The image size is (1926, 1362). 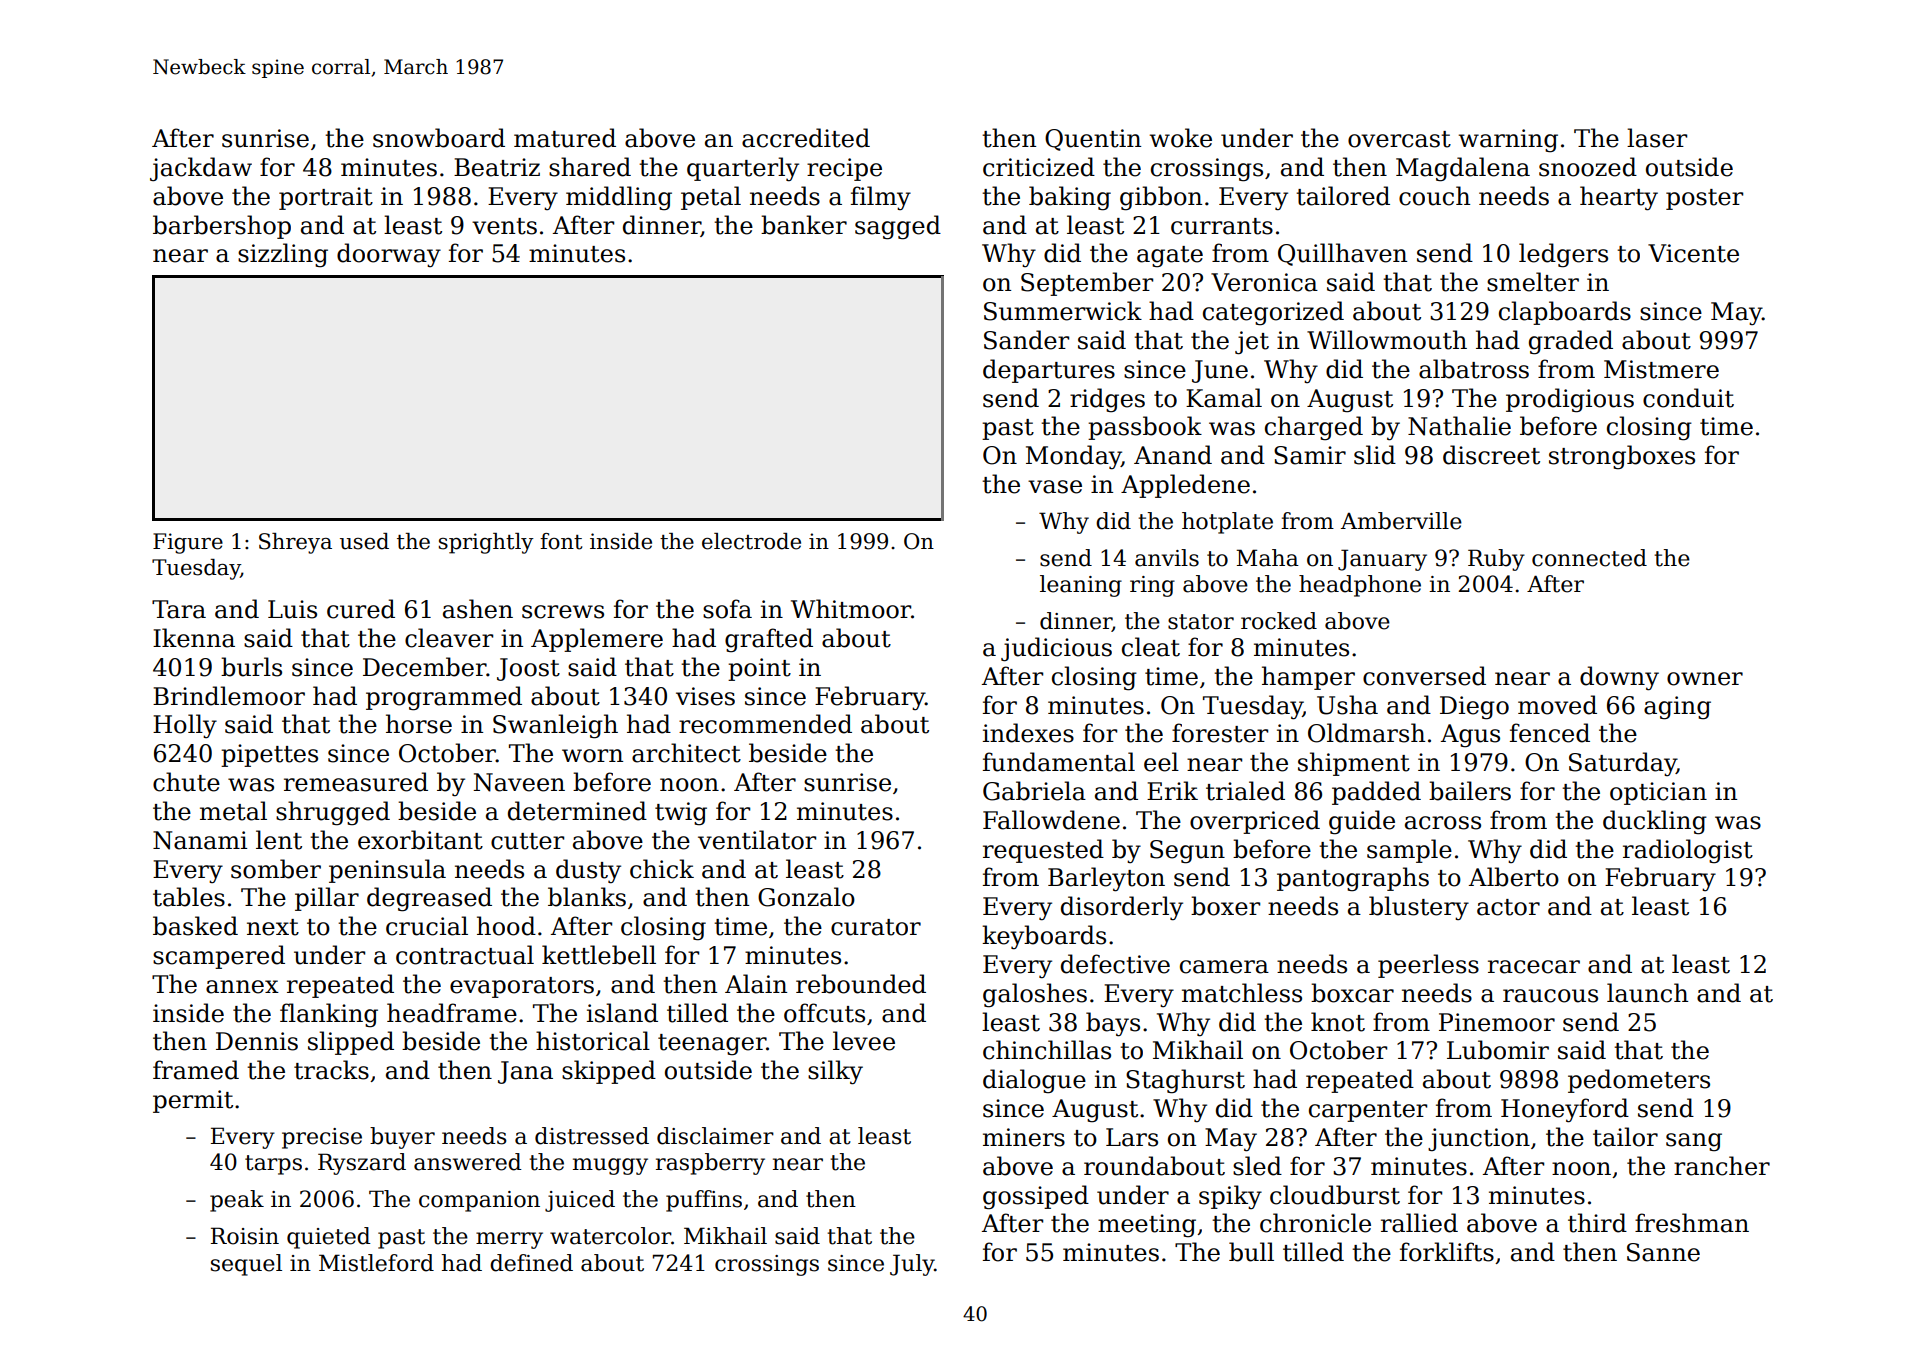 What do you see at coordinates (1428, 966) in the screenshot?
I see `peerless` at bounding box center [1428, 966].
